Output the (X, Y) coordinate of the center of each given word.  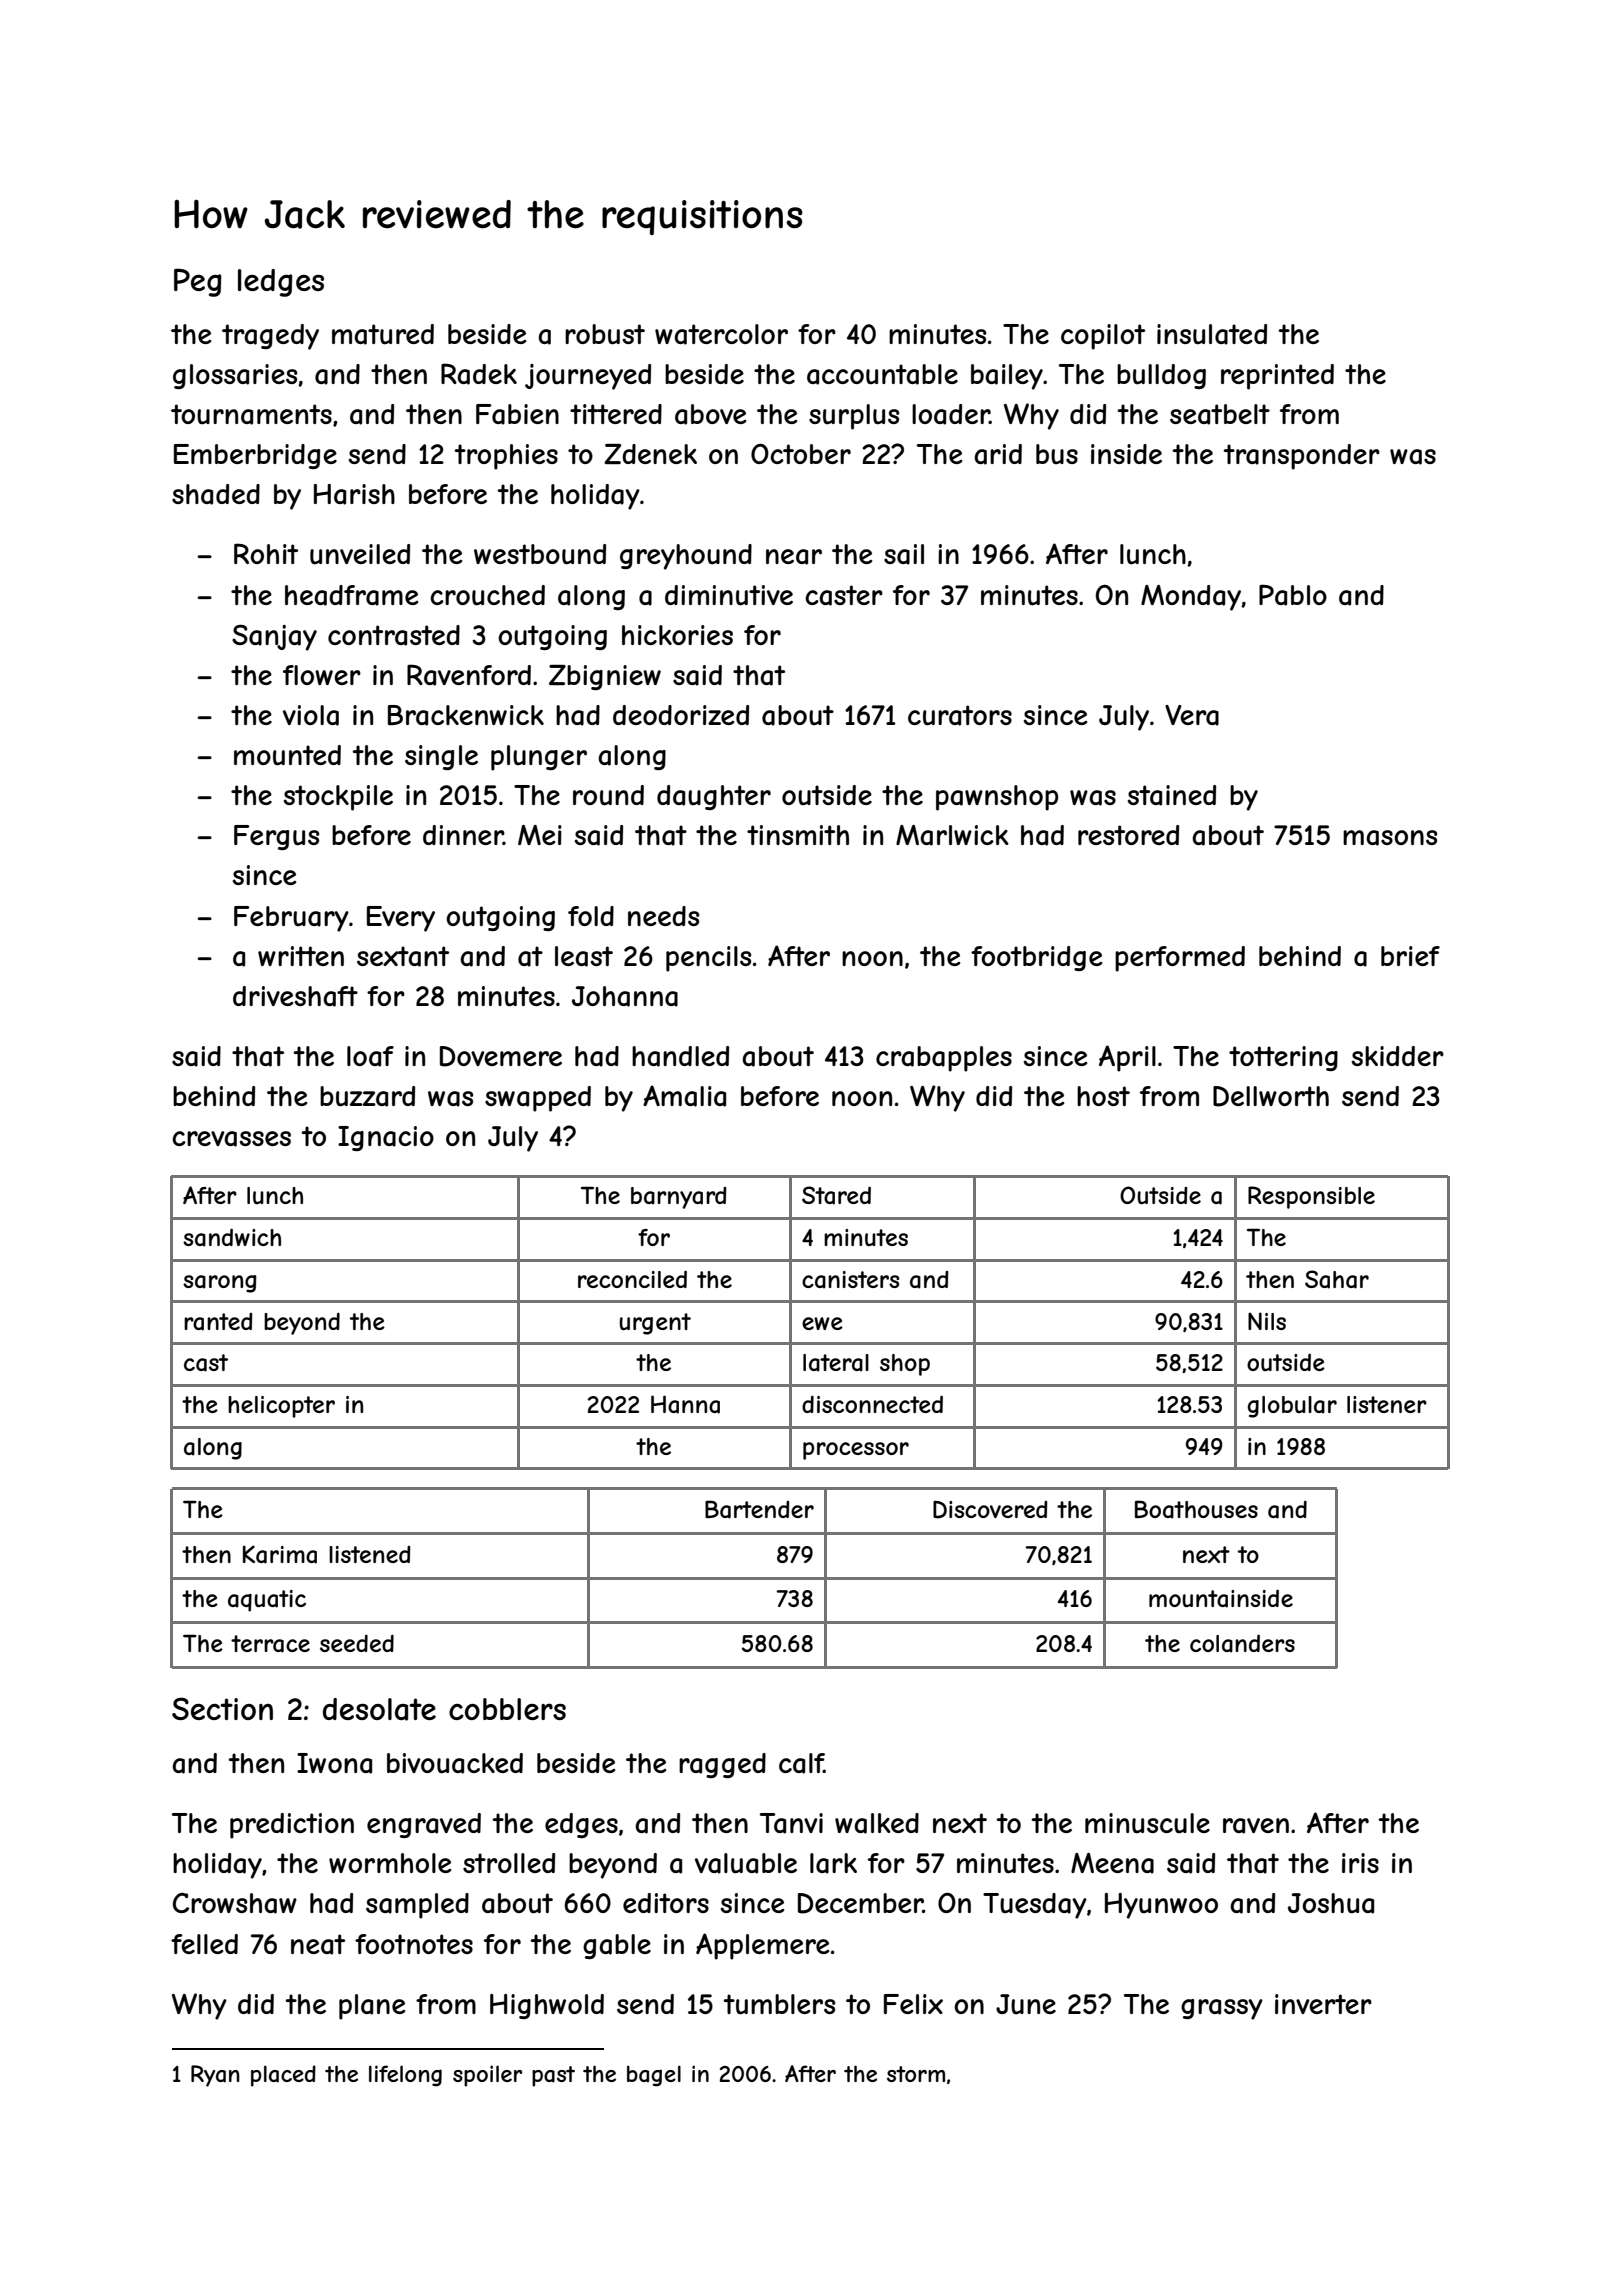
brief (1410, 956)
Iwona (334, 1763)
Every (401, 919)
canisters (850, 1280)
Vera (1192, 715)
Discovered (990, 1510)
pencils (708, 959)
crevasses (231, 1139)
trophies (506, 457)
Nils (1267, 1321)
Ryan (215, 2076)
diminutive (729, 595)
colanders (1242, 1643)
